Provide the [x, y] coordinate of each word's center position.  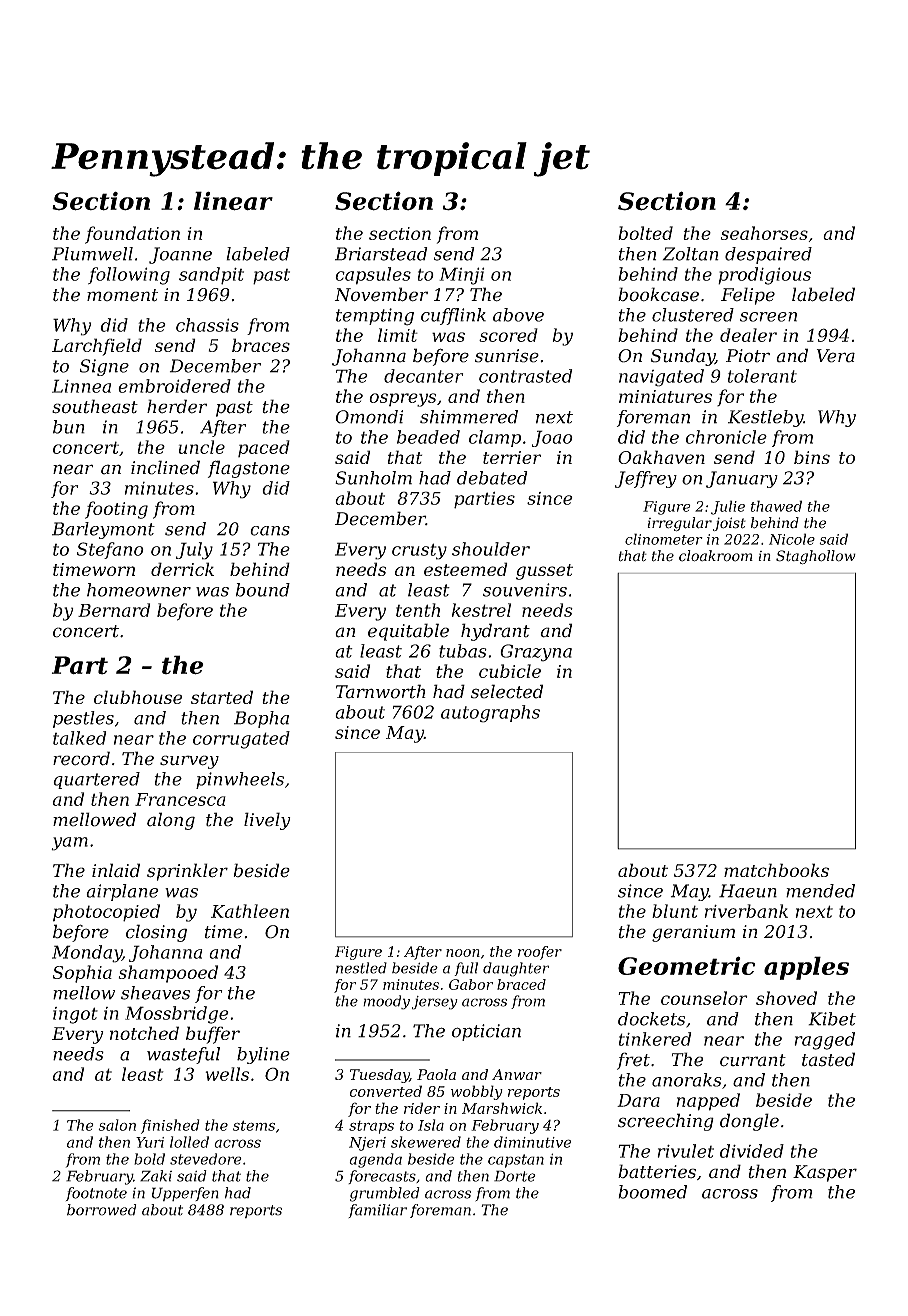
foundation [132, 235]
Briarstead [381, 254]
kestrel [481, 610]
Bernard [114, 610]
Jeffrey [646, 479]
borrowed [101, 1210]
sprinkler [187, 872]
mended [820, 891]
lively [267, 821]
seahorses [764, 233]
